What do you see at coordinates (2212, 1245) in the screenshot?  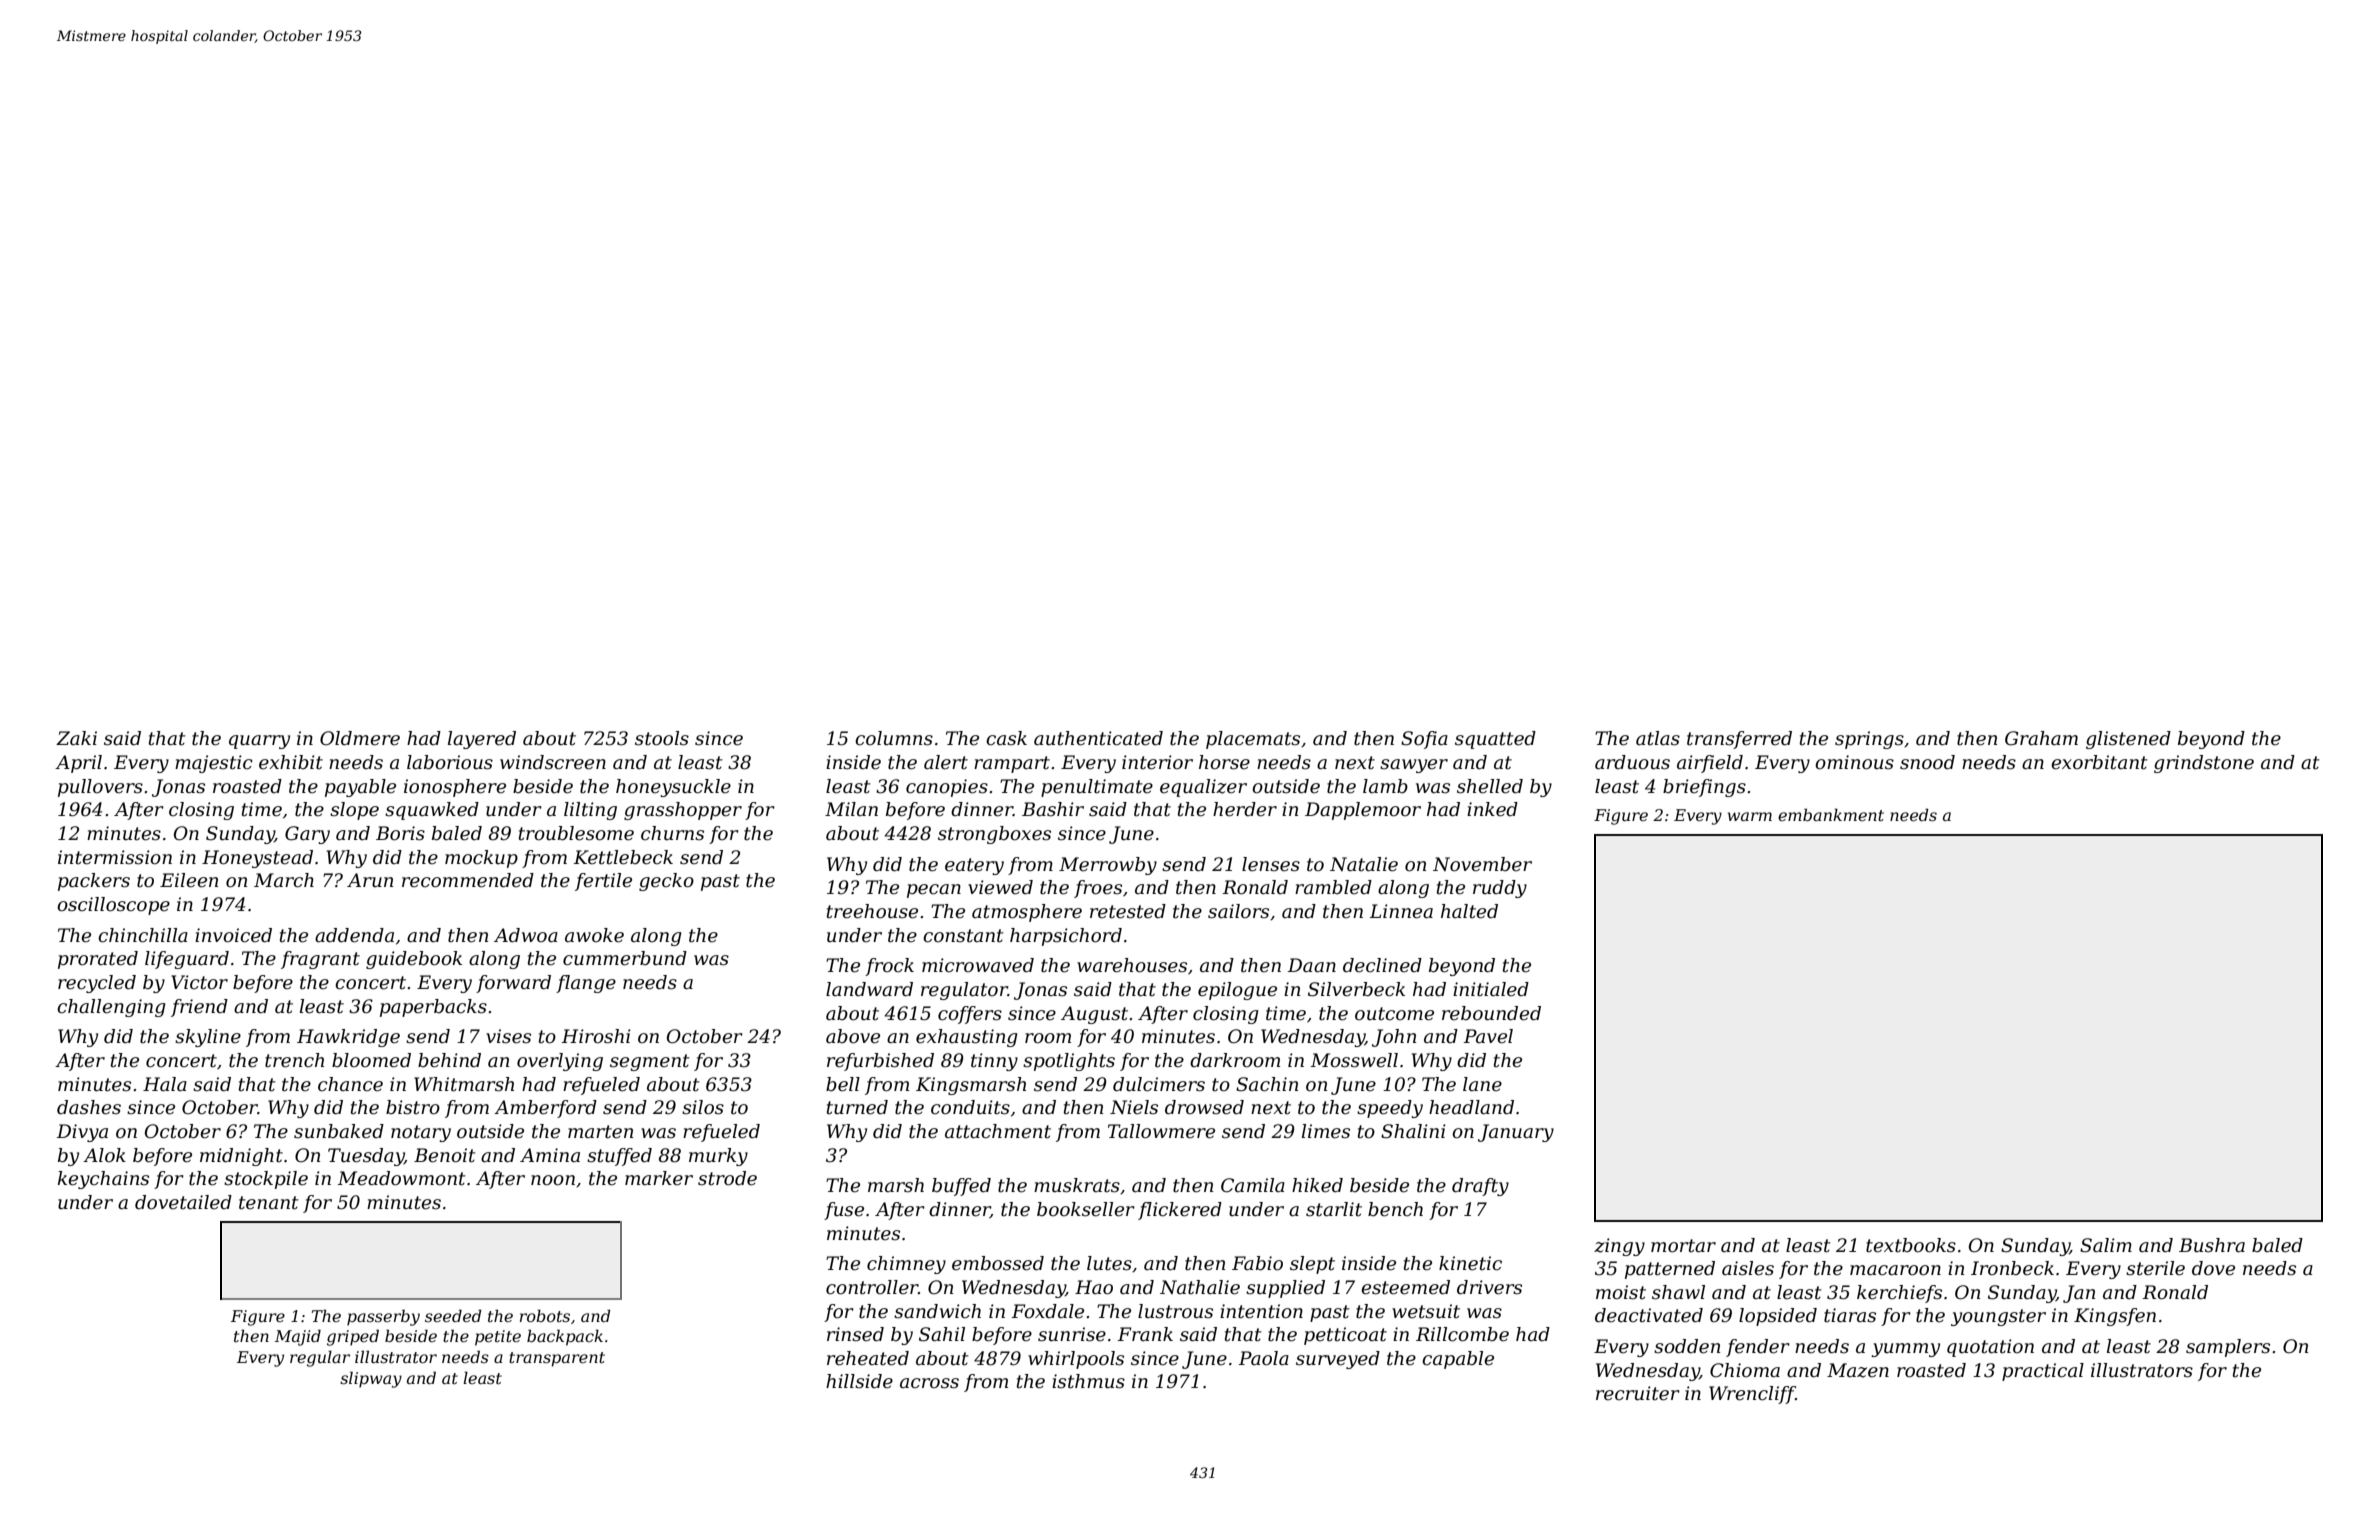 I see `Bushra` at bounding box center [2212, 1245].
